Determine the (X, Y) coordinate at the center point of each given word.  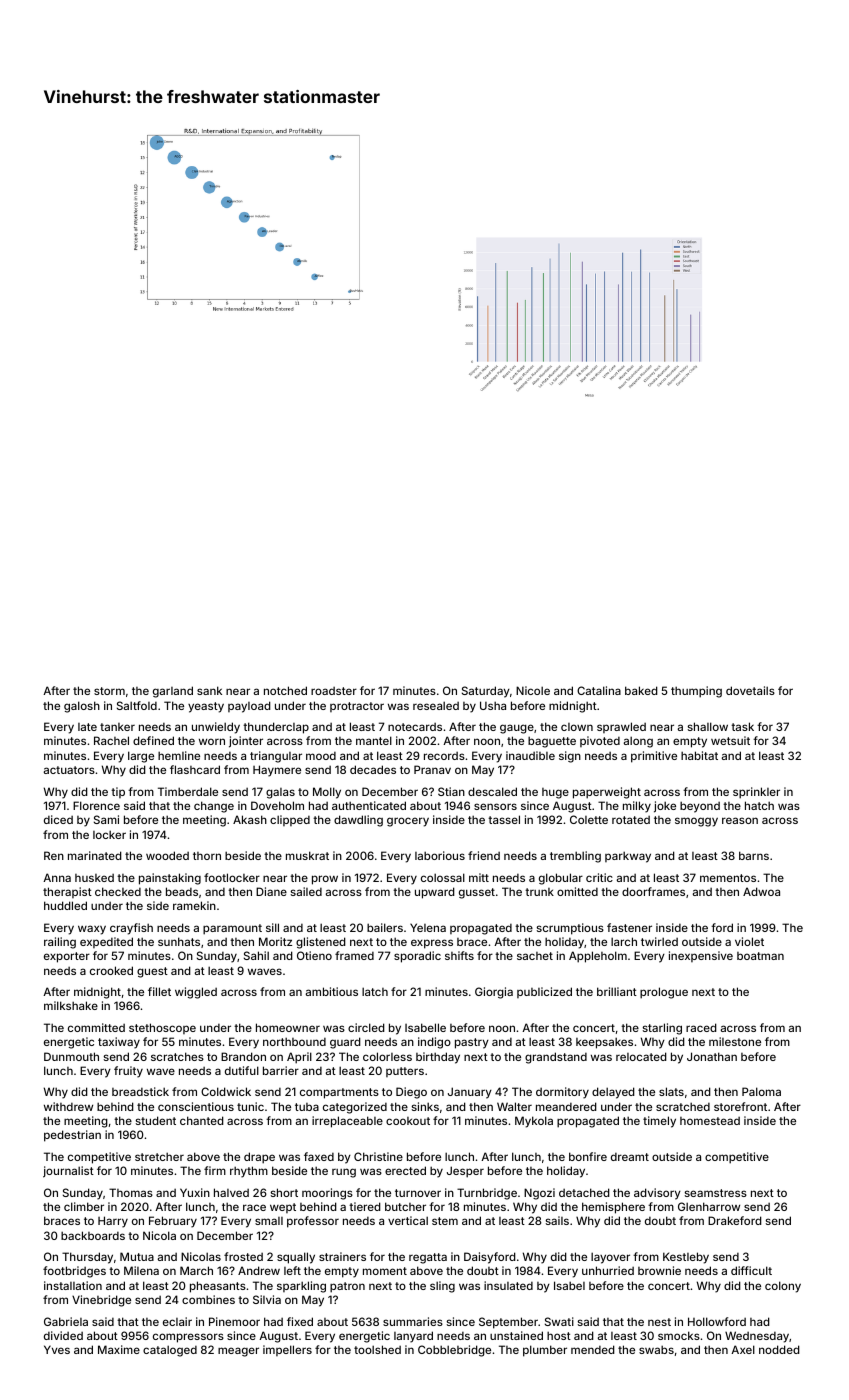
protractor (357, 707)
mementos (728, 878)
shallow (708, 726)
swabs (656, 1349)
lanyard (413, 1337)
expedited (106, 942)
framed (354, 955)
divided (63, 1335)
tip (118, 792)
